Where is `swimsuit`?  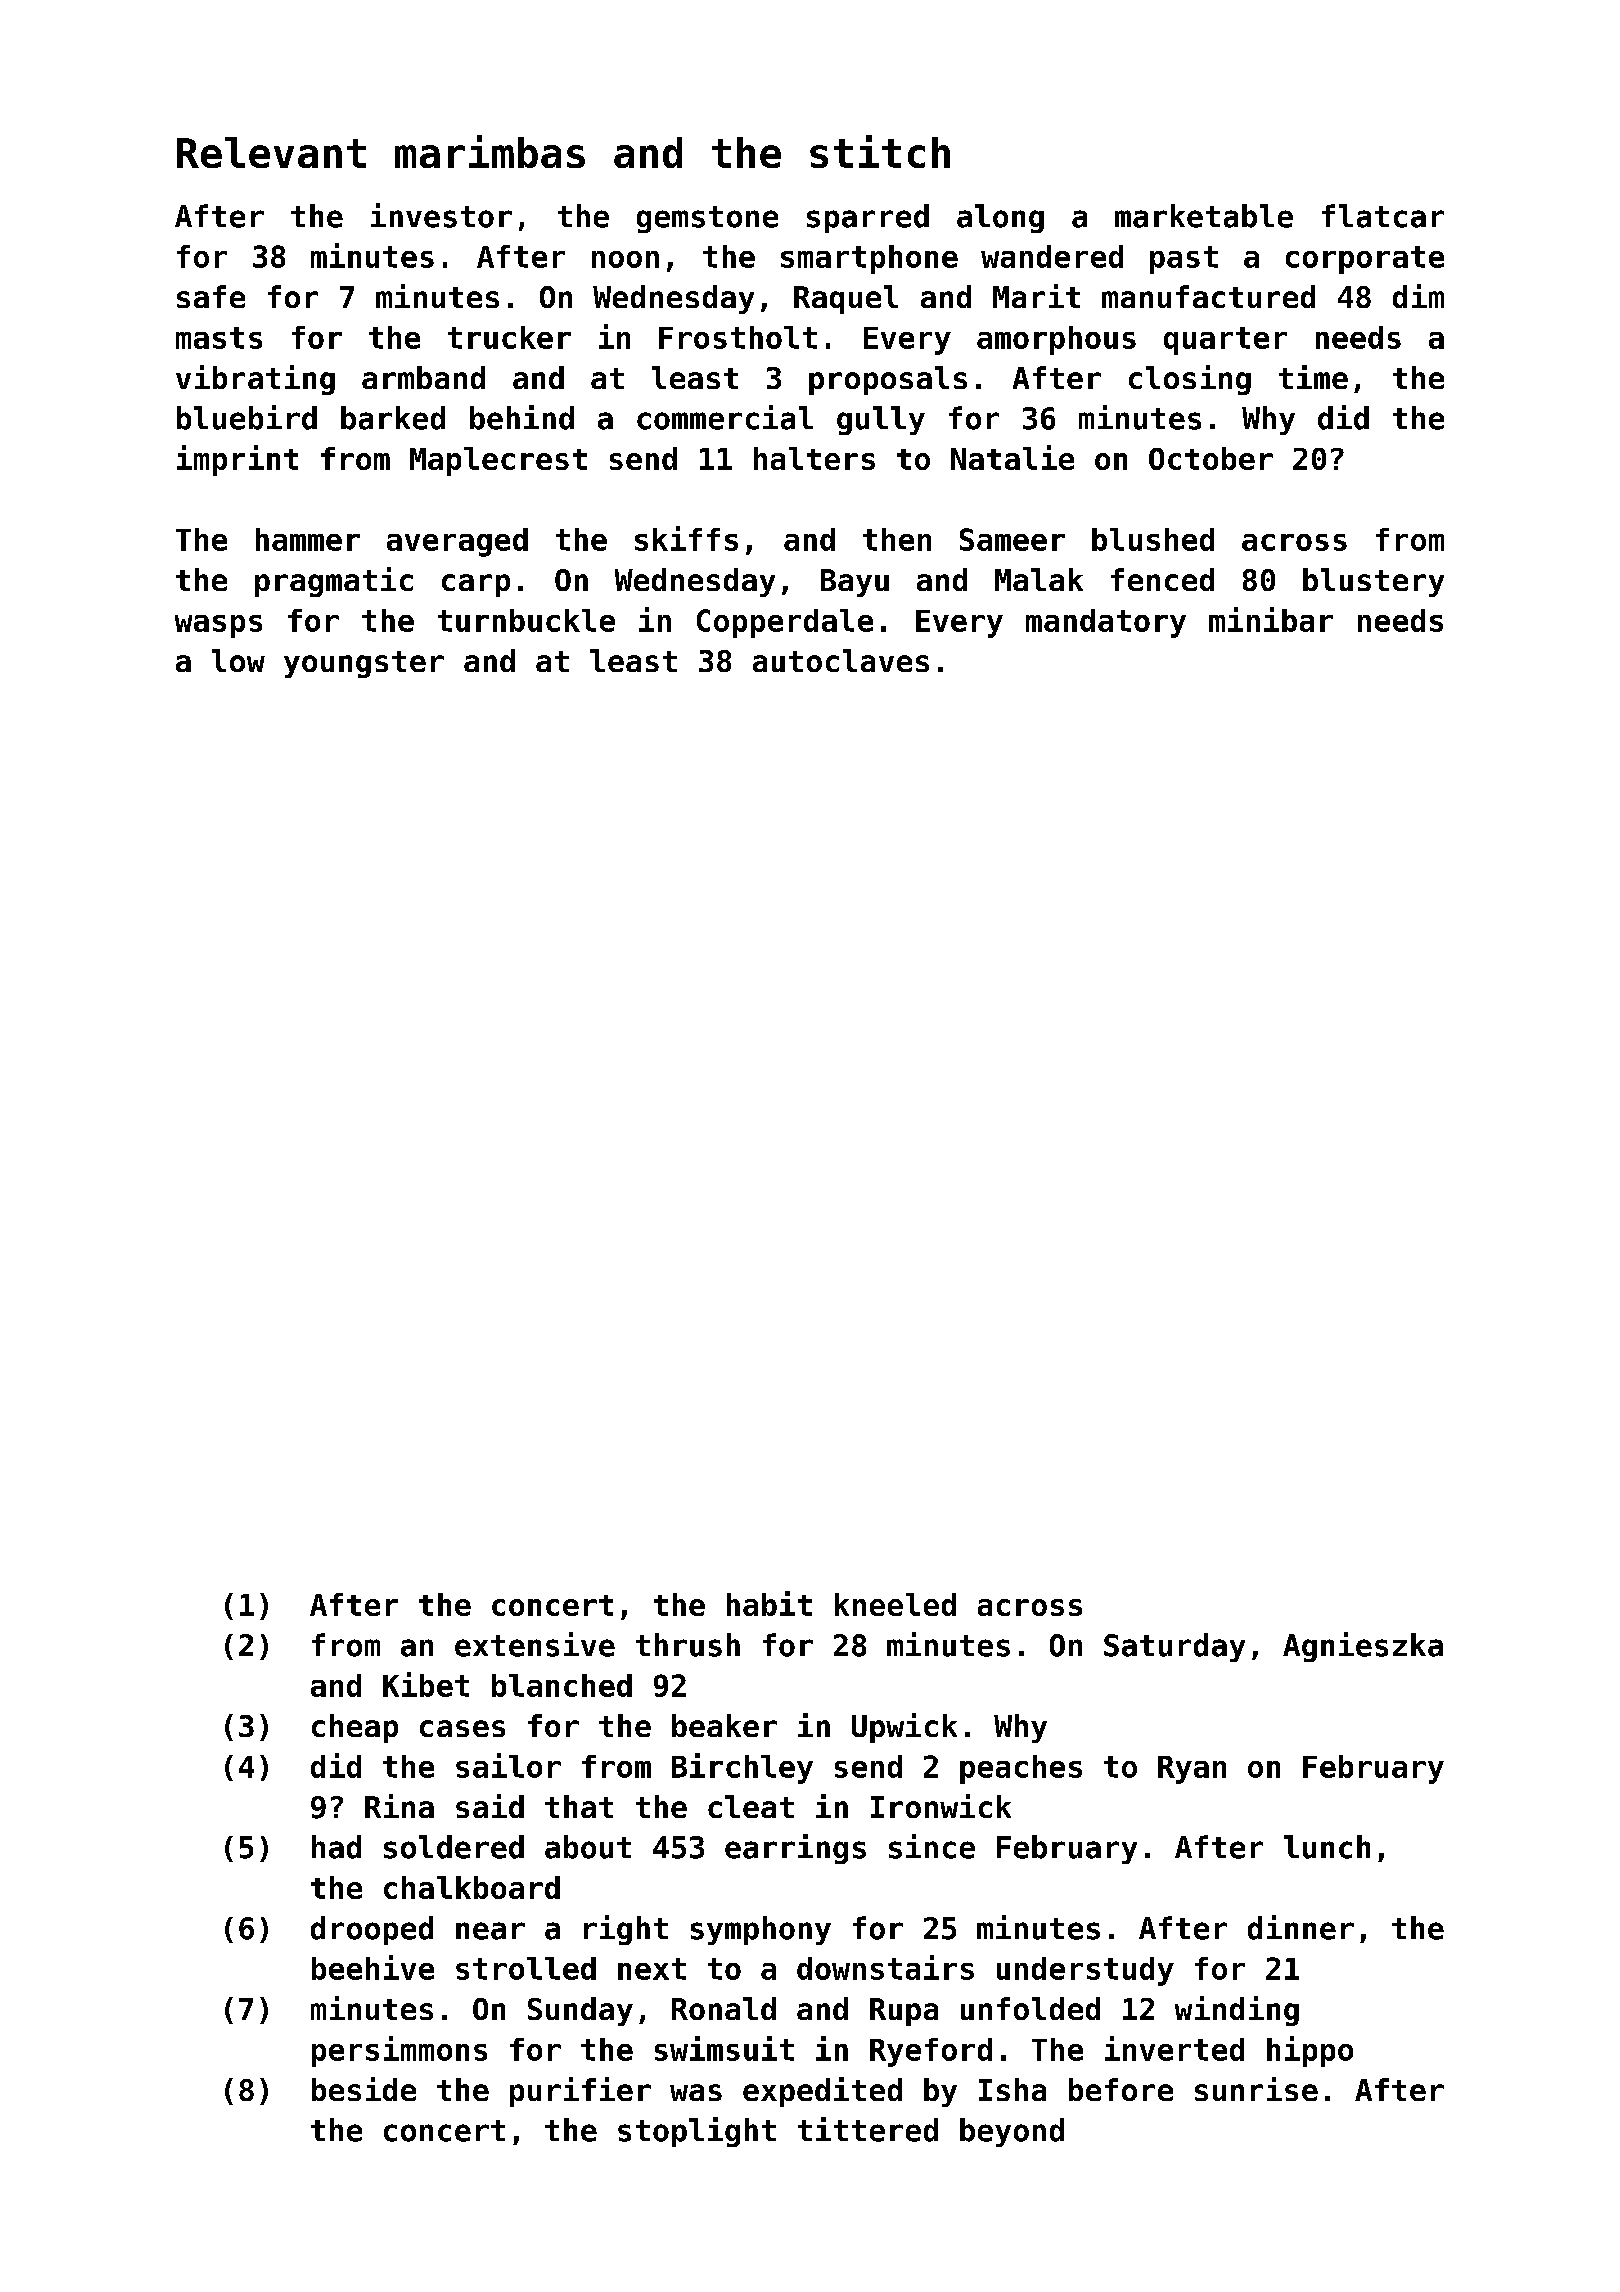
swimsuit is located at coordinates (724, 2048).
